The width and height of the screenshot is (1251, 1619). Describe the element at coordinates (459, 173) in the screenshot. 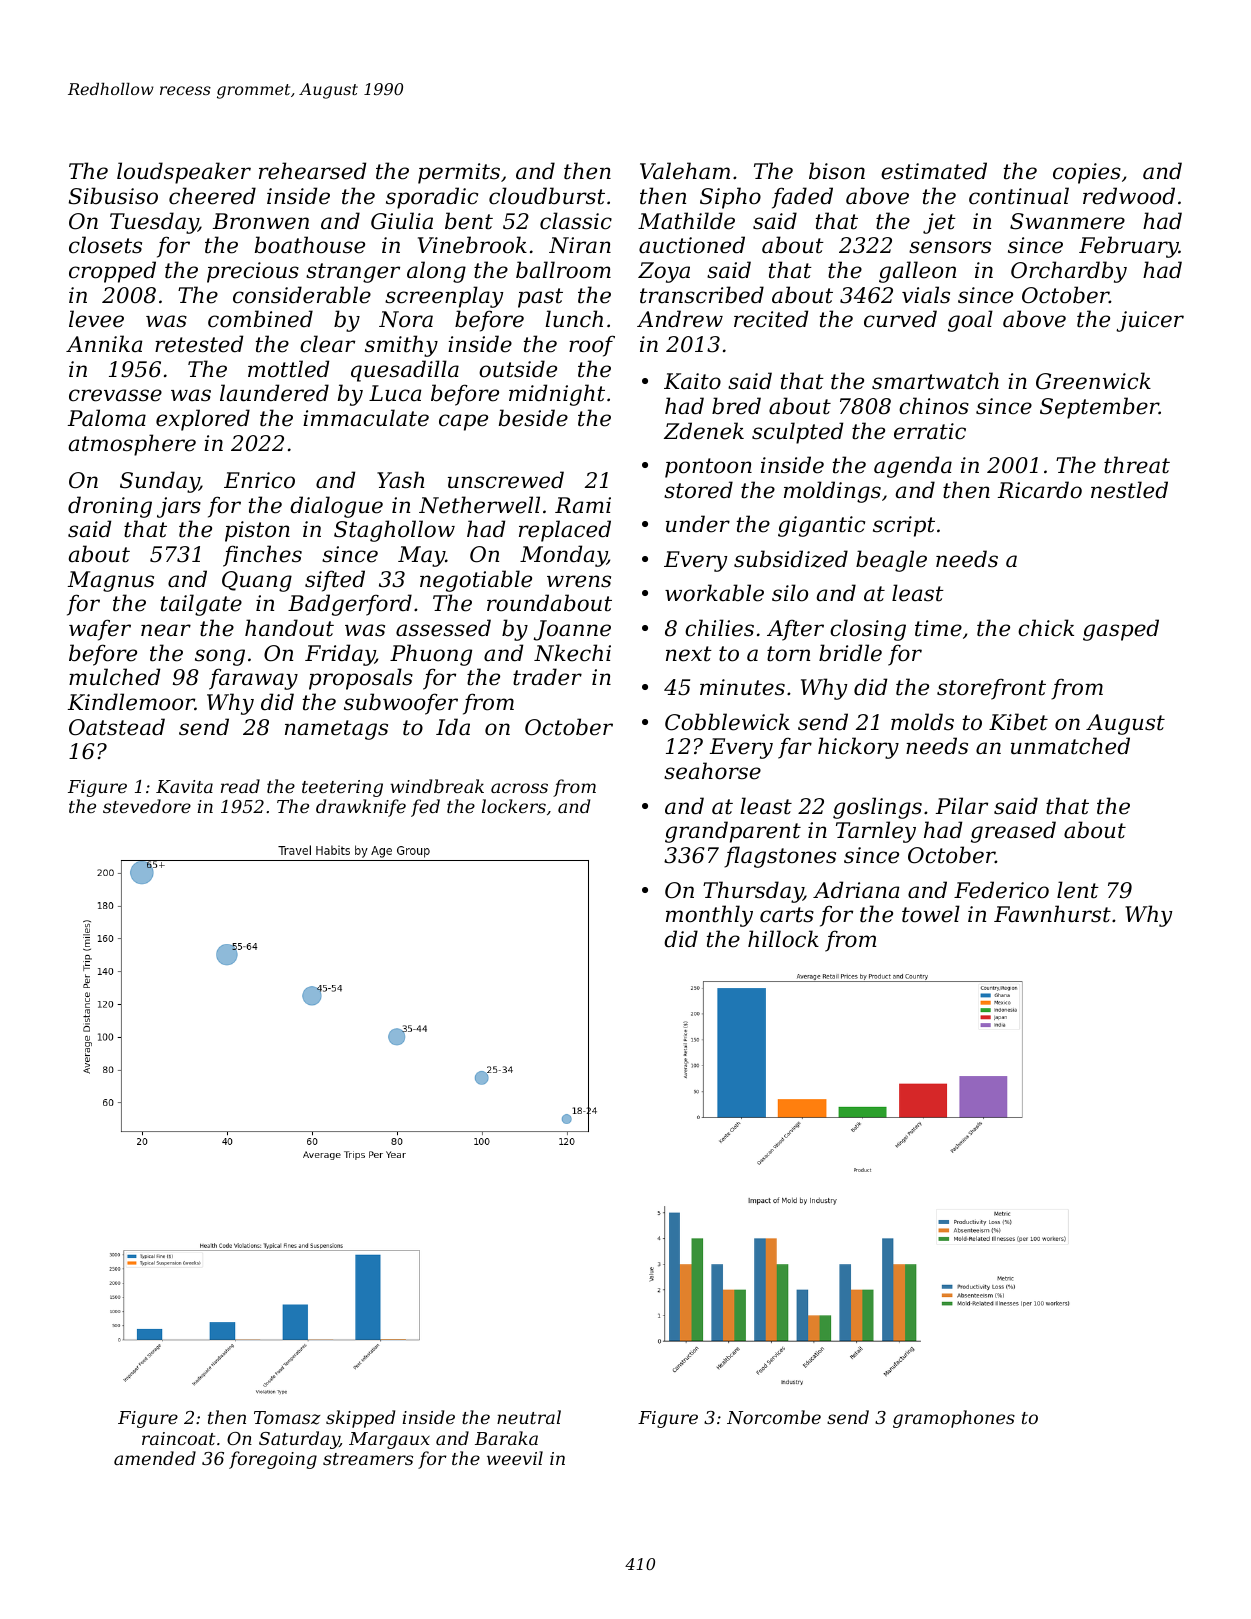

I see `permits` at that location.
